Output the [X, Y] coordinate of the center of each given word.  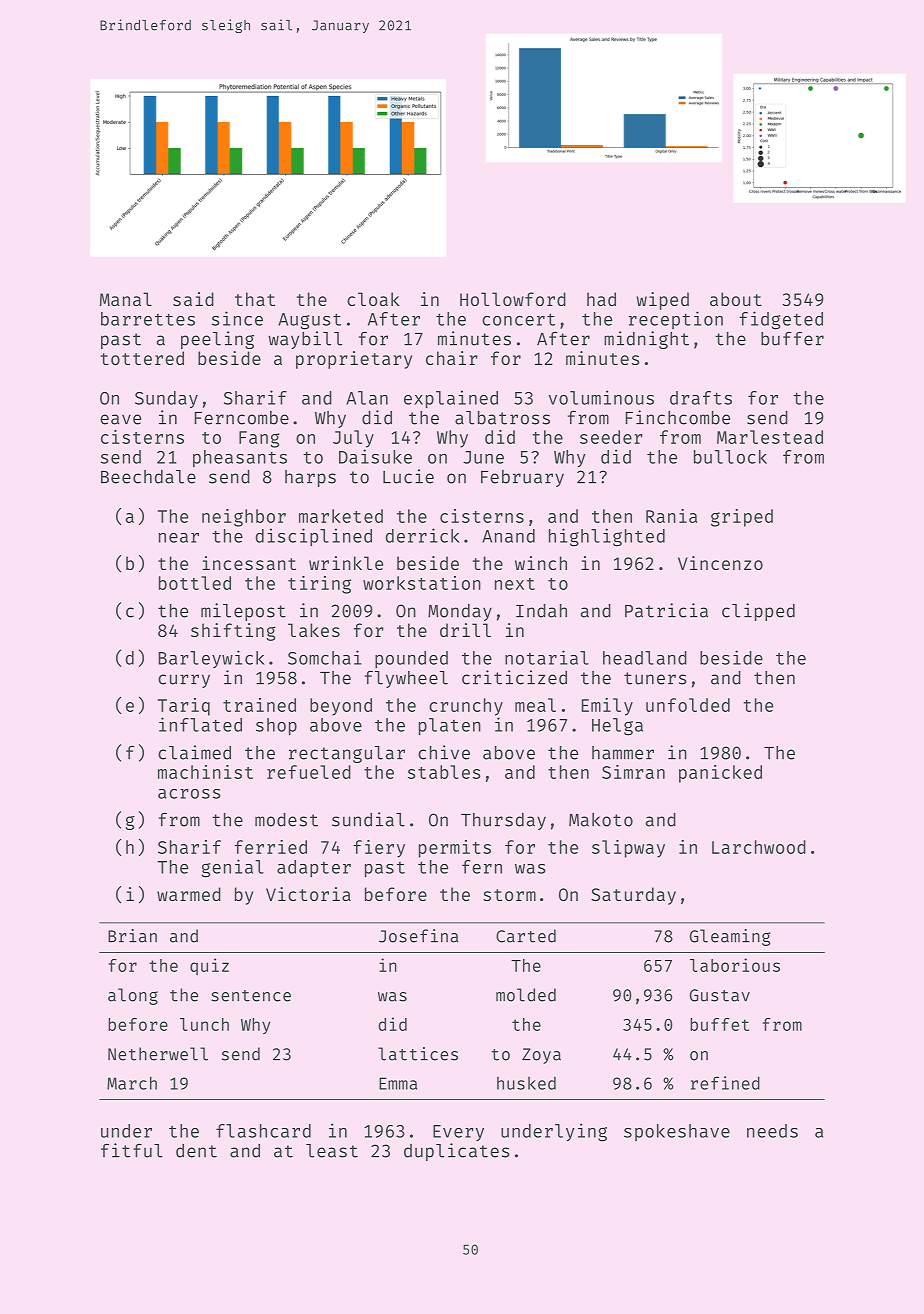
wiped [663, 301]
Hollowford [513, 299]
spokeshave [677, 1132]
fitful [132, 1150]
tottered [142, 358]
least [332, 1151]
